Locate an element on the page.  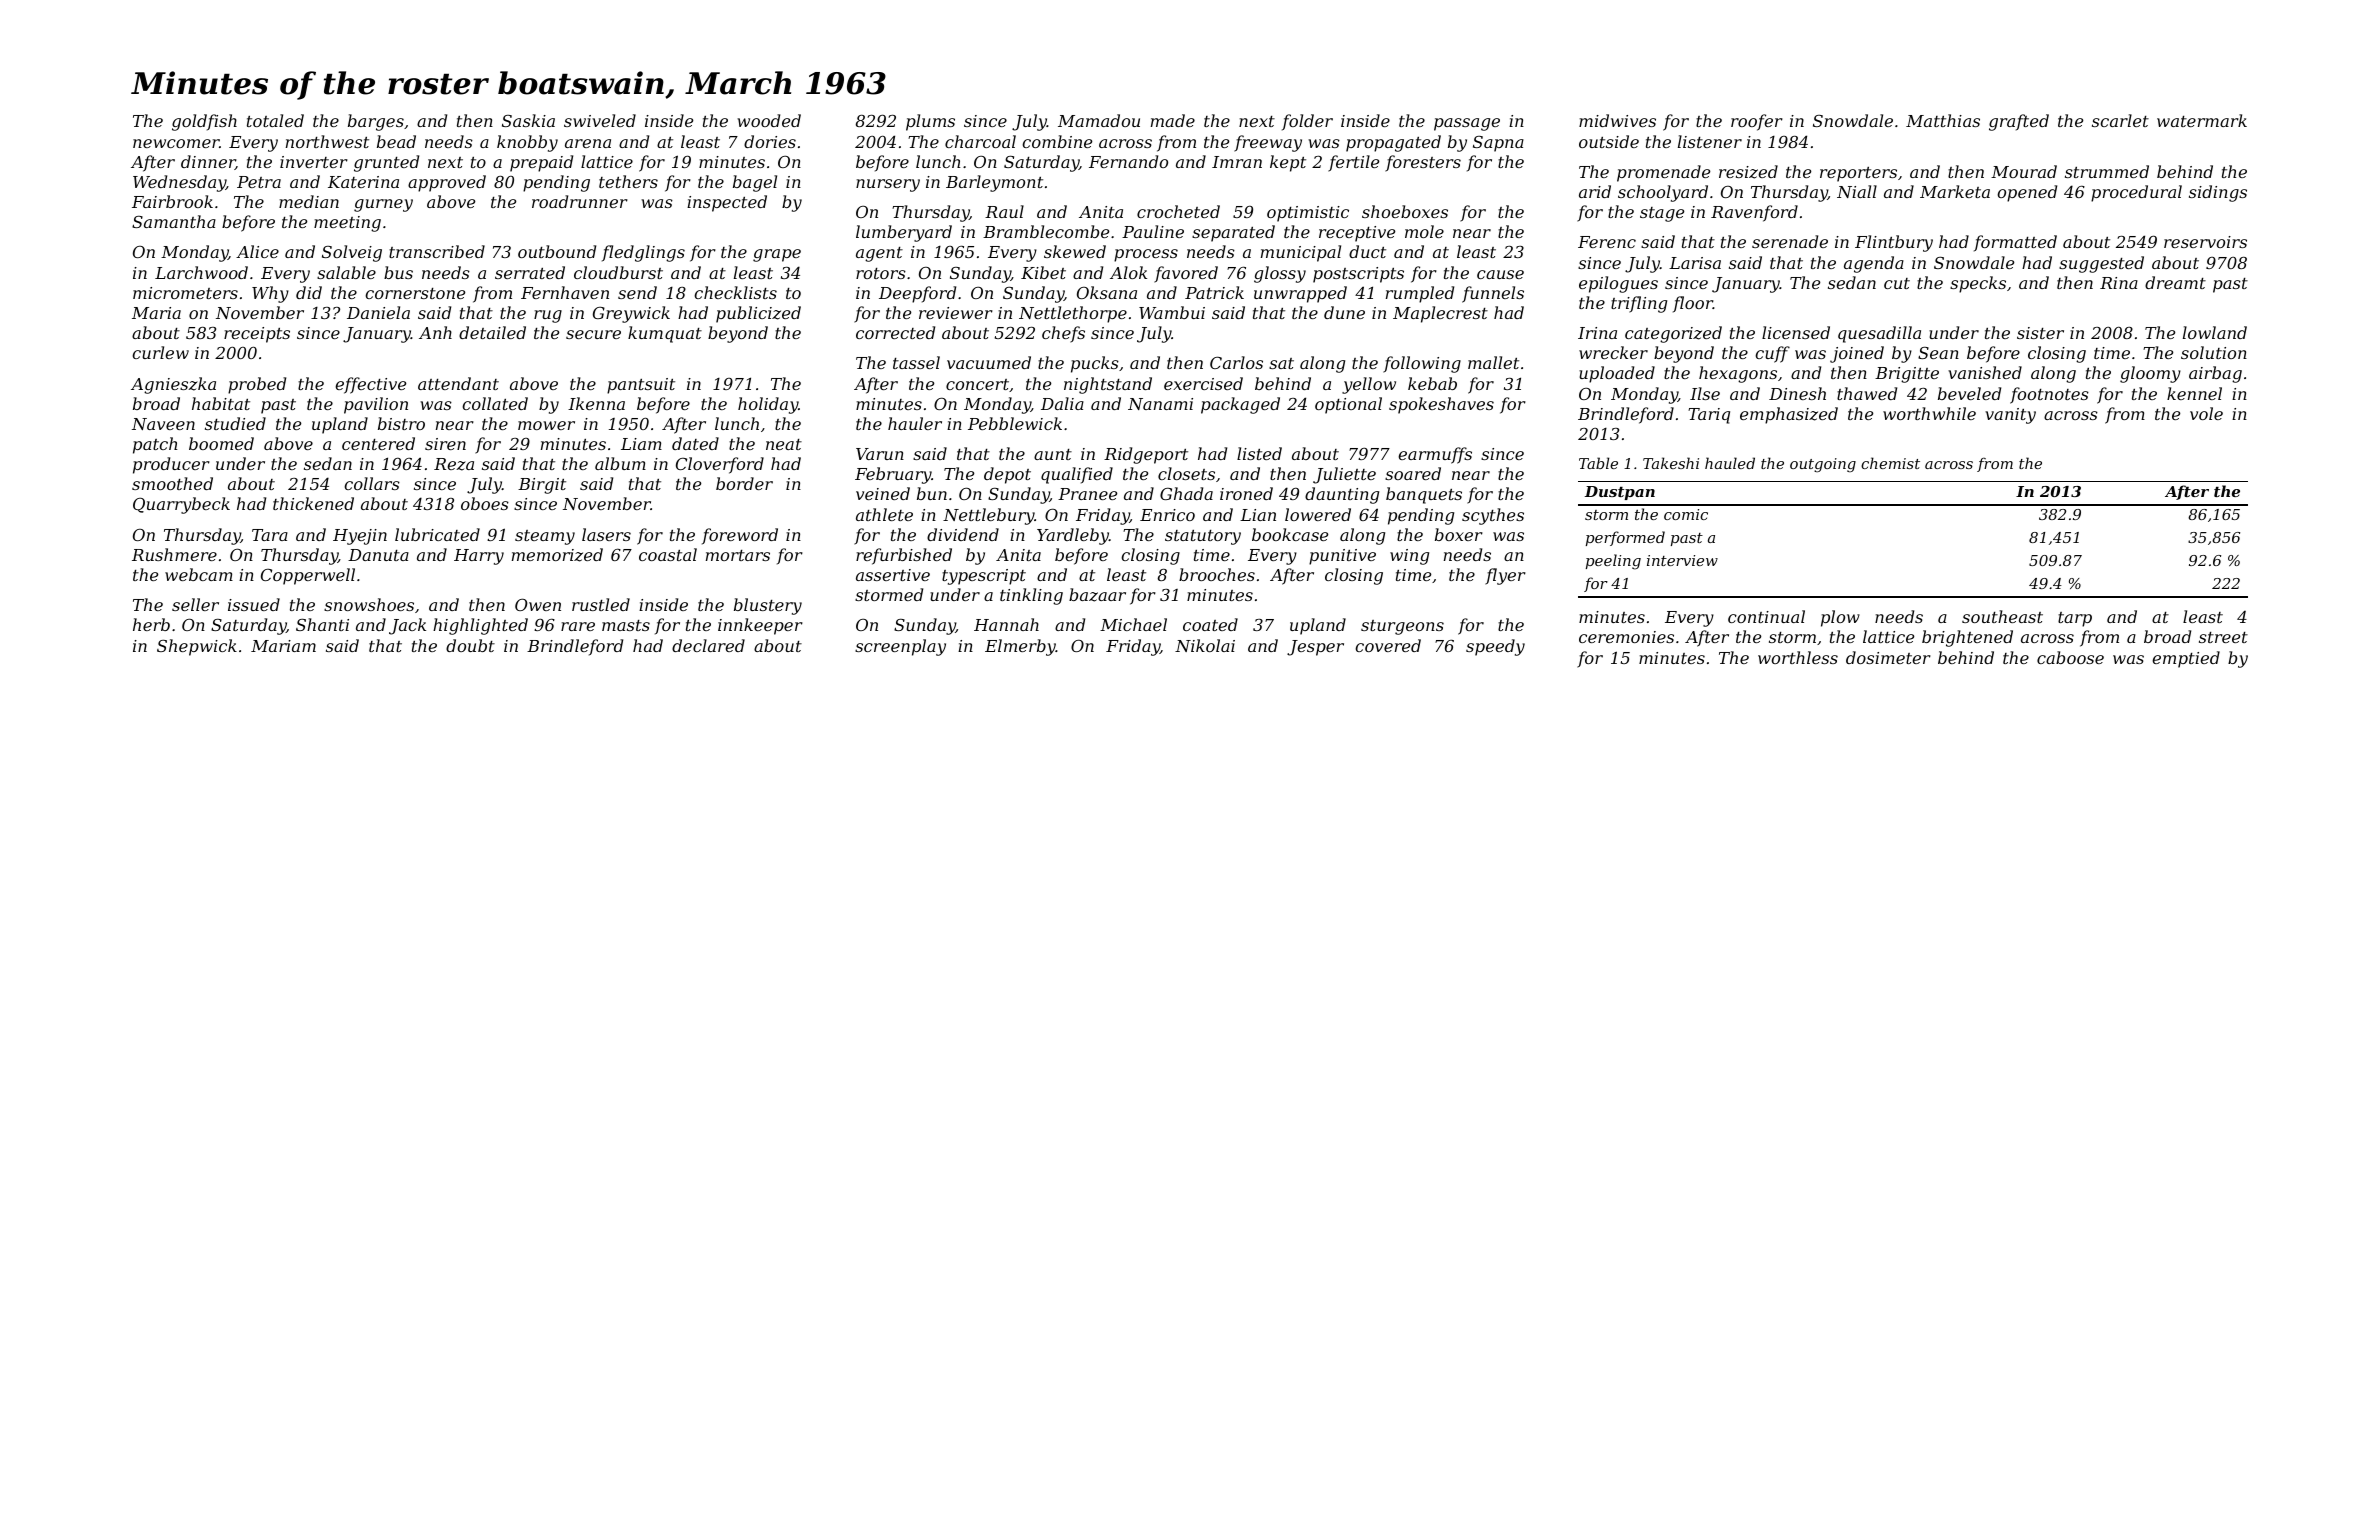
Nettlebury is located at coordinates (989, 516).
